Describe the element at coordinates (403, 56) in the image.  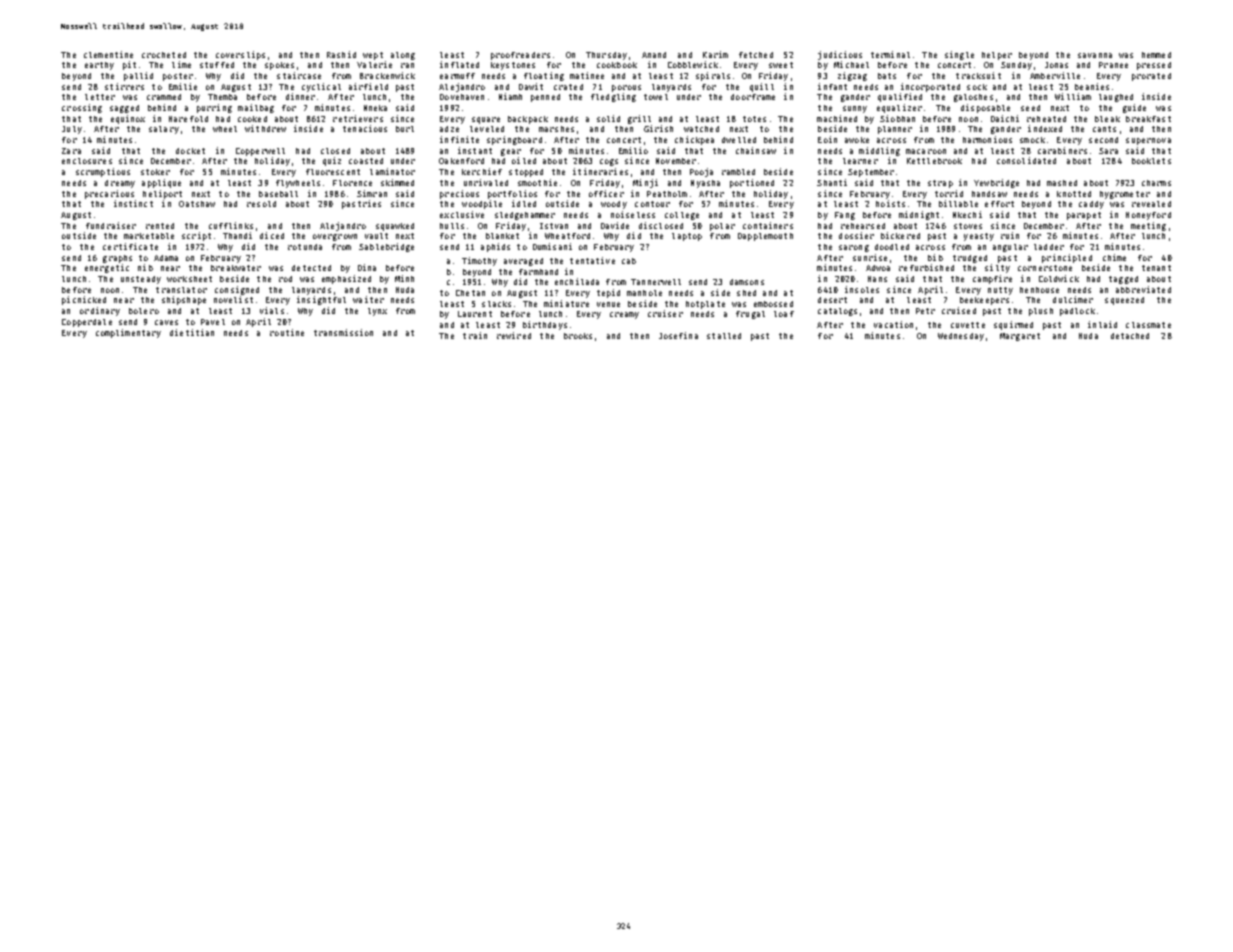
I see `along` at that location.
